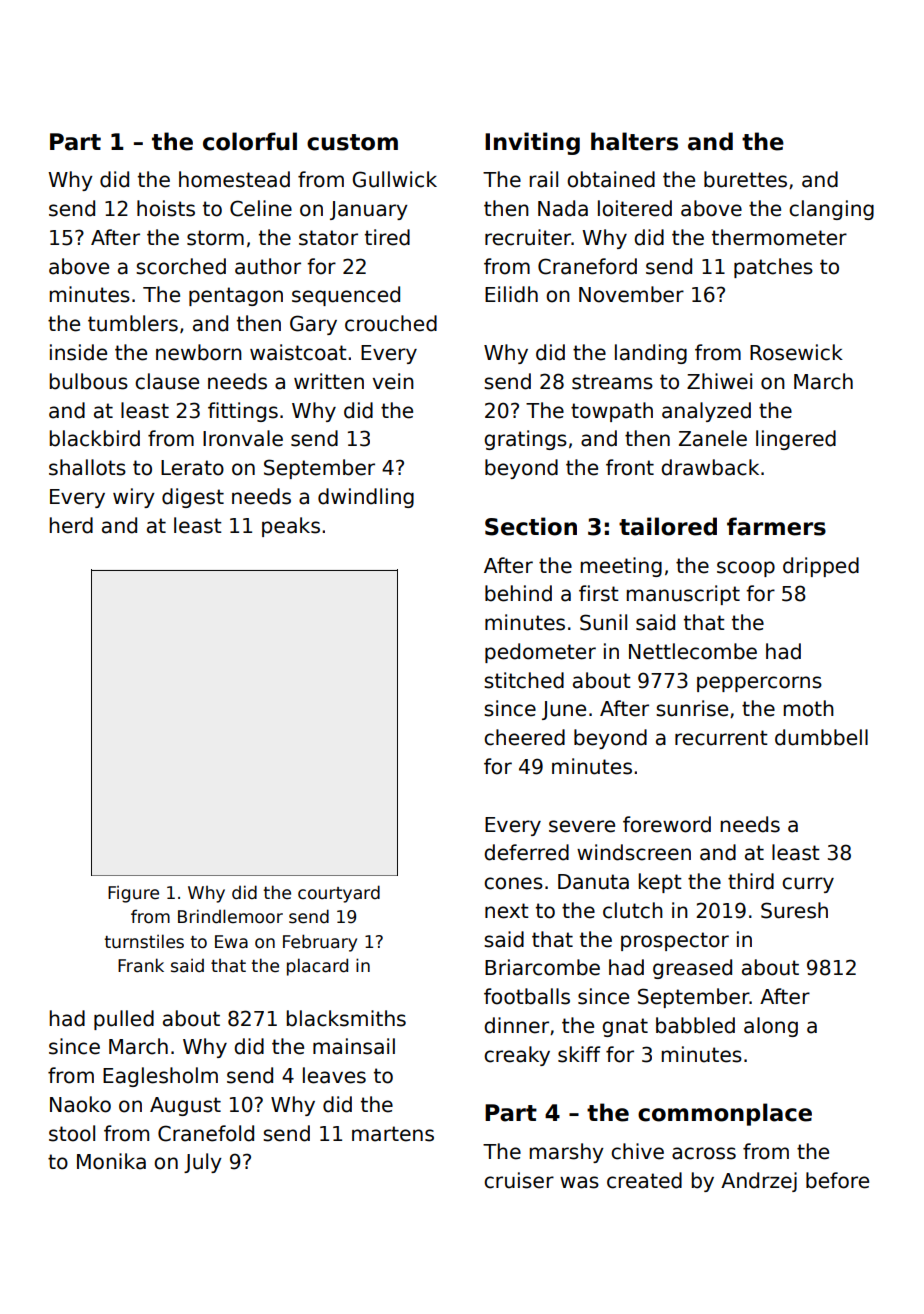 The image size is (924, 1314). Describe the element at coordinates (837, 1180) in the document. I see `before` at that location.
